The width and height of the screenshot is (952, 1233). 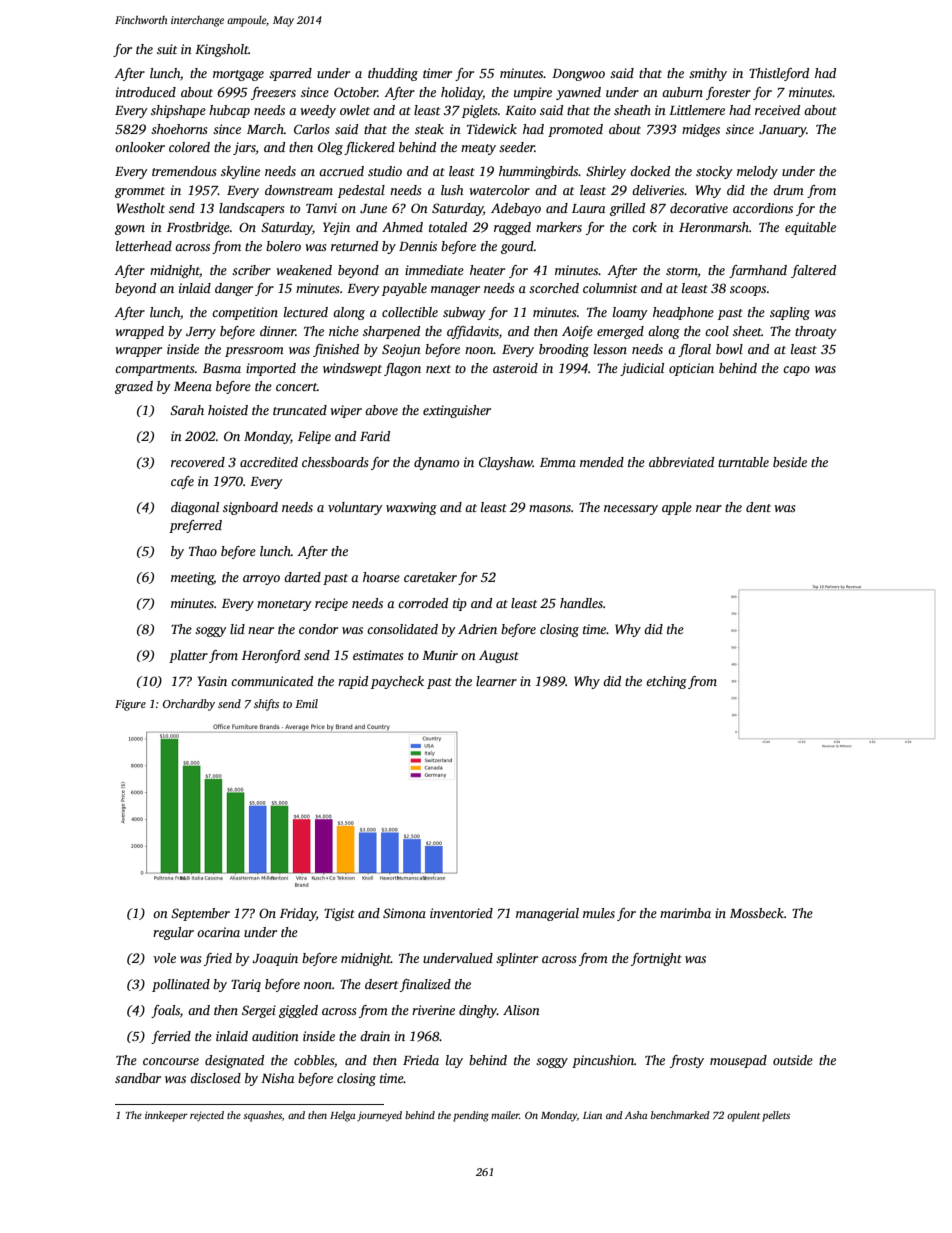 What do you see at coordinates (173, 933) in the screenshot?
I see `regular` at bounding box center [173, 933].
